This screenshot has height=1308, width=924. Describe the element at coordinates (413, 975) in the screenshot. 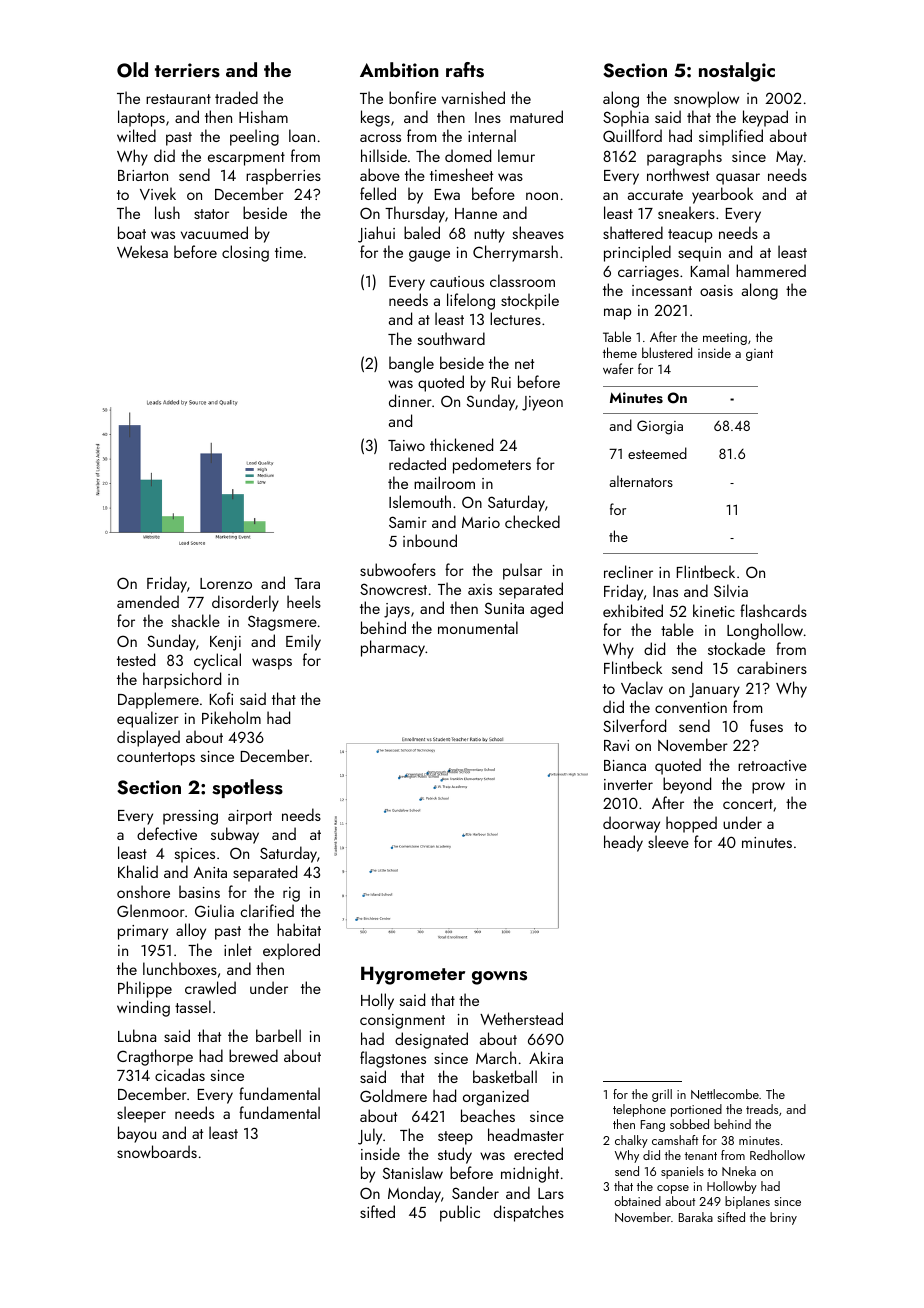

I see `Hygrometer` at that location.
